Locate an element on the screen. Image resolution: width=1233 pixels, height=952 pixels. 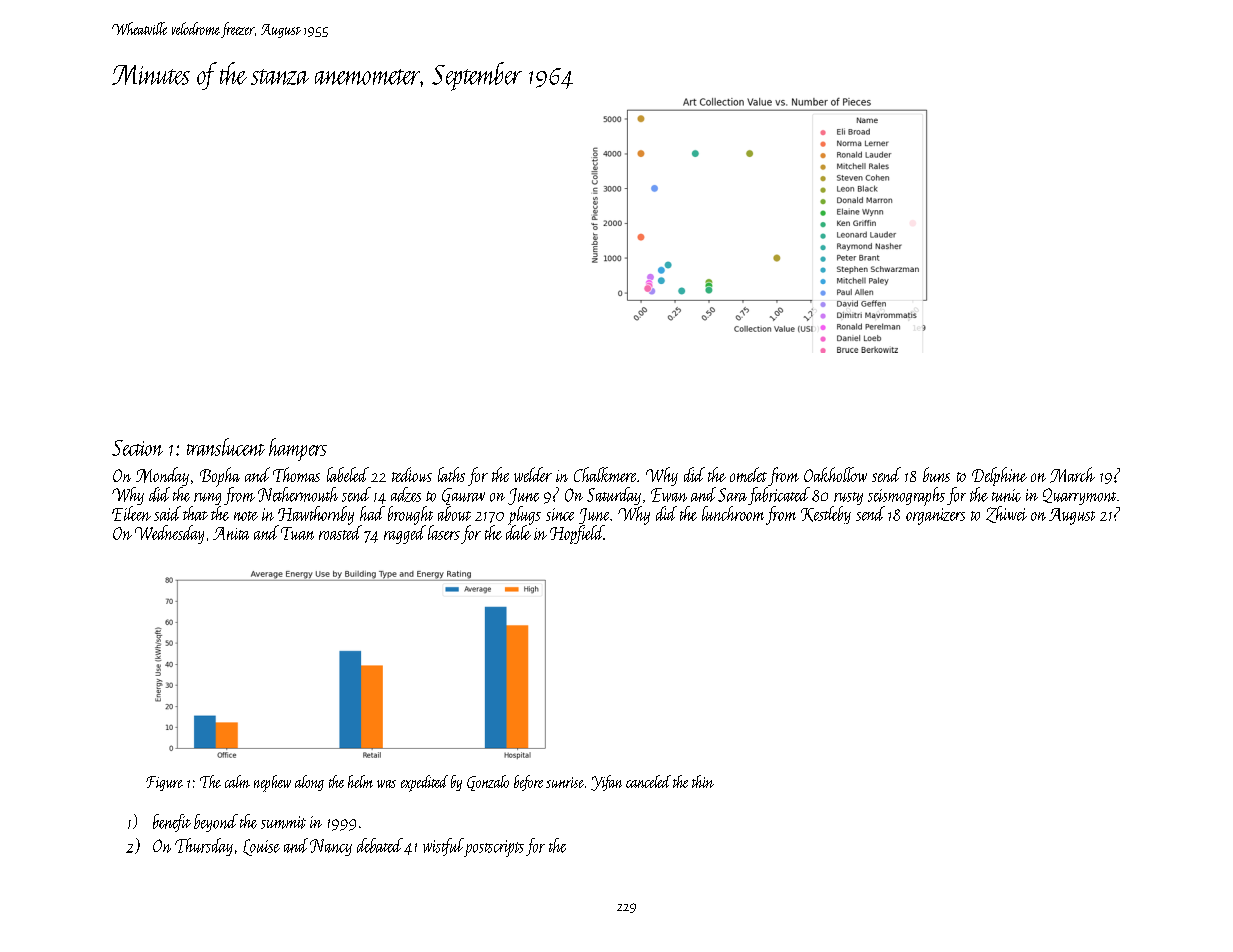
along is located at coordinates (309, 783).
